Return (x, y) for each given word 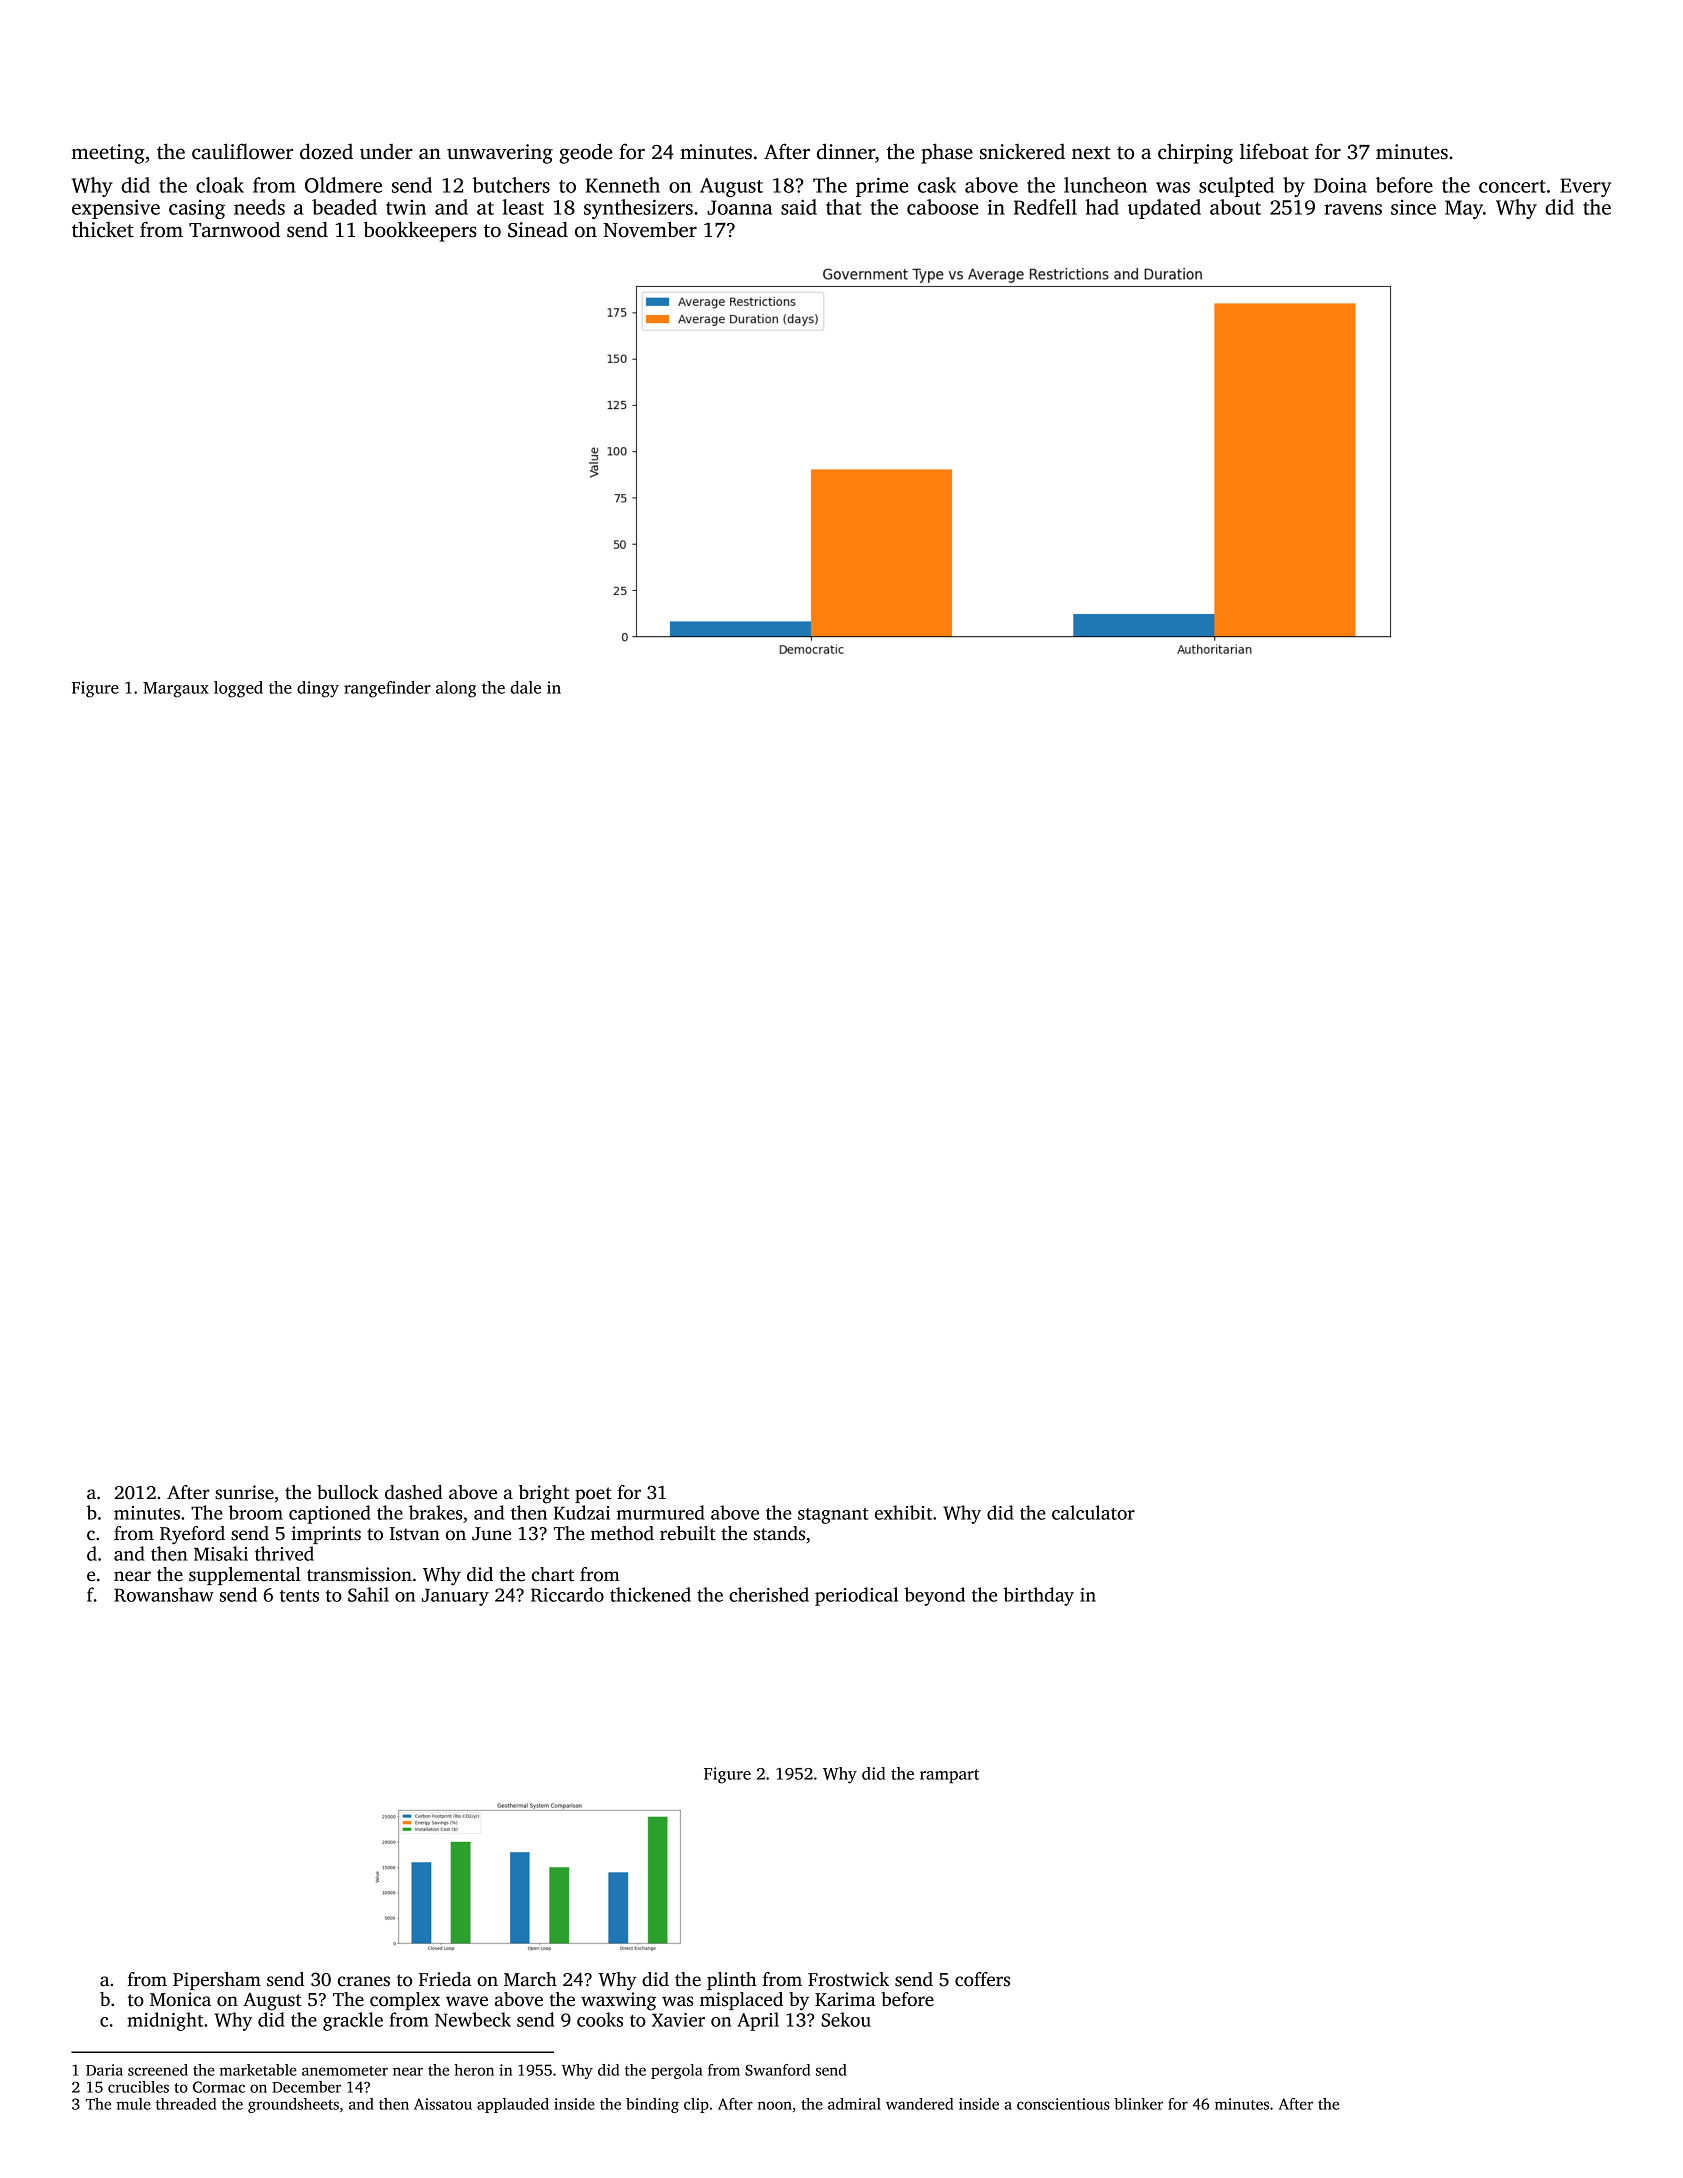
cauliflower (242, 151)
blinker (1138, 2104)
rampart (949, 1776)
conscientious (1063, 2104)
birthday (1038, 1596)
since (1413, 207)
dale (525, 687)
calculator (1093, 1512)
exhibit (903, 1512)
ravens (1353, 209)
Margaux (176, 690)
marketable (258, 2070)
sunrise (244, 1492)
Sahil (368, 1594)
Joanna (739, 207)
